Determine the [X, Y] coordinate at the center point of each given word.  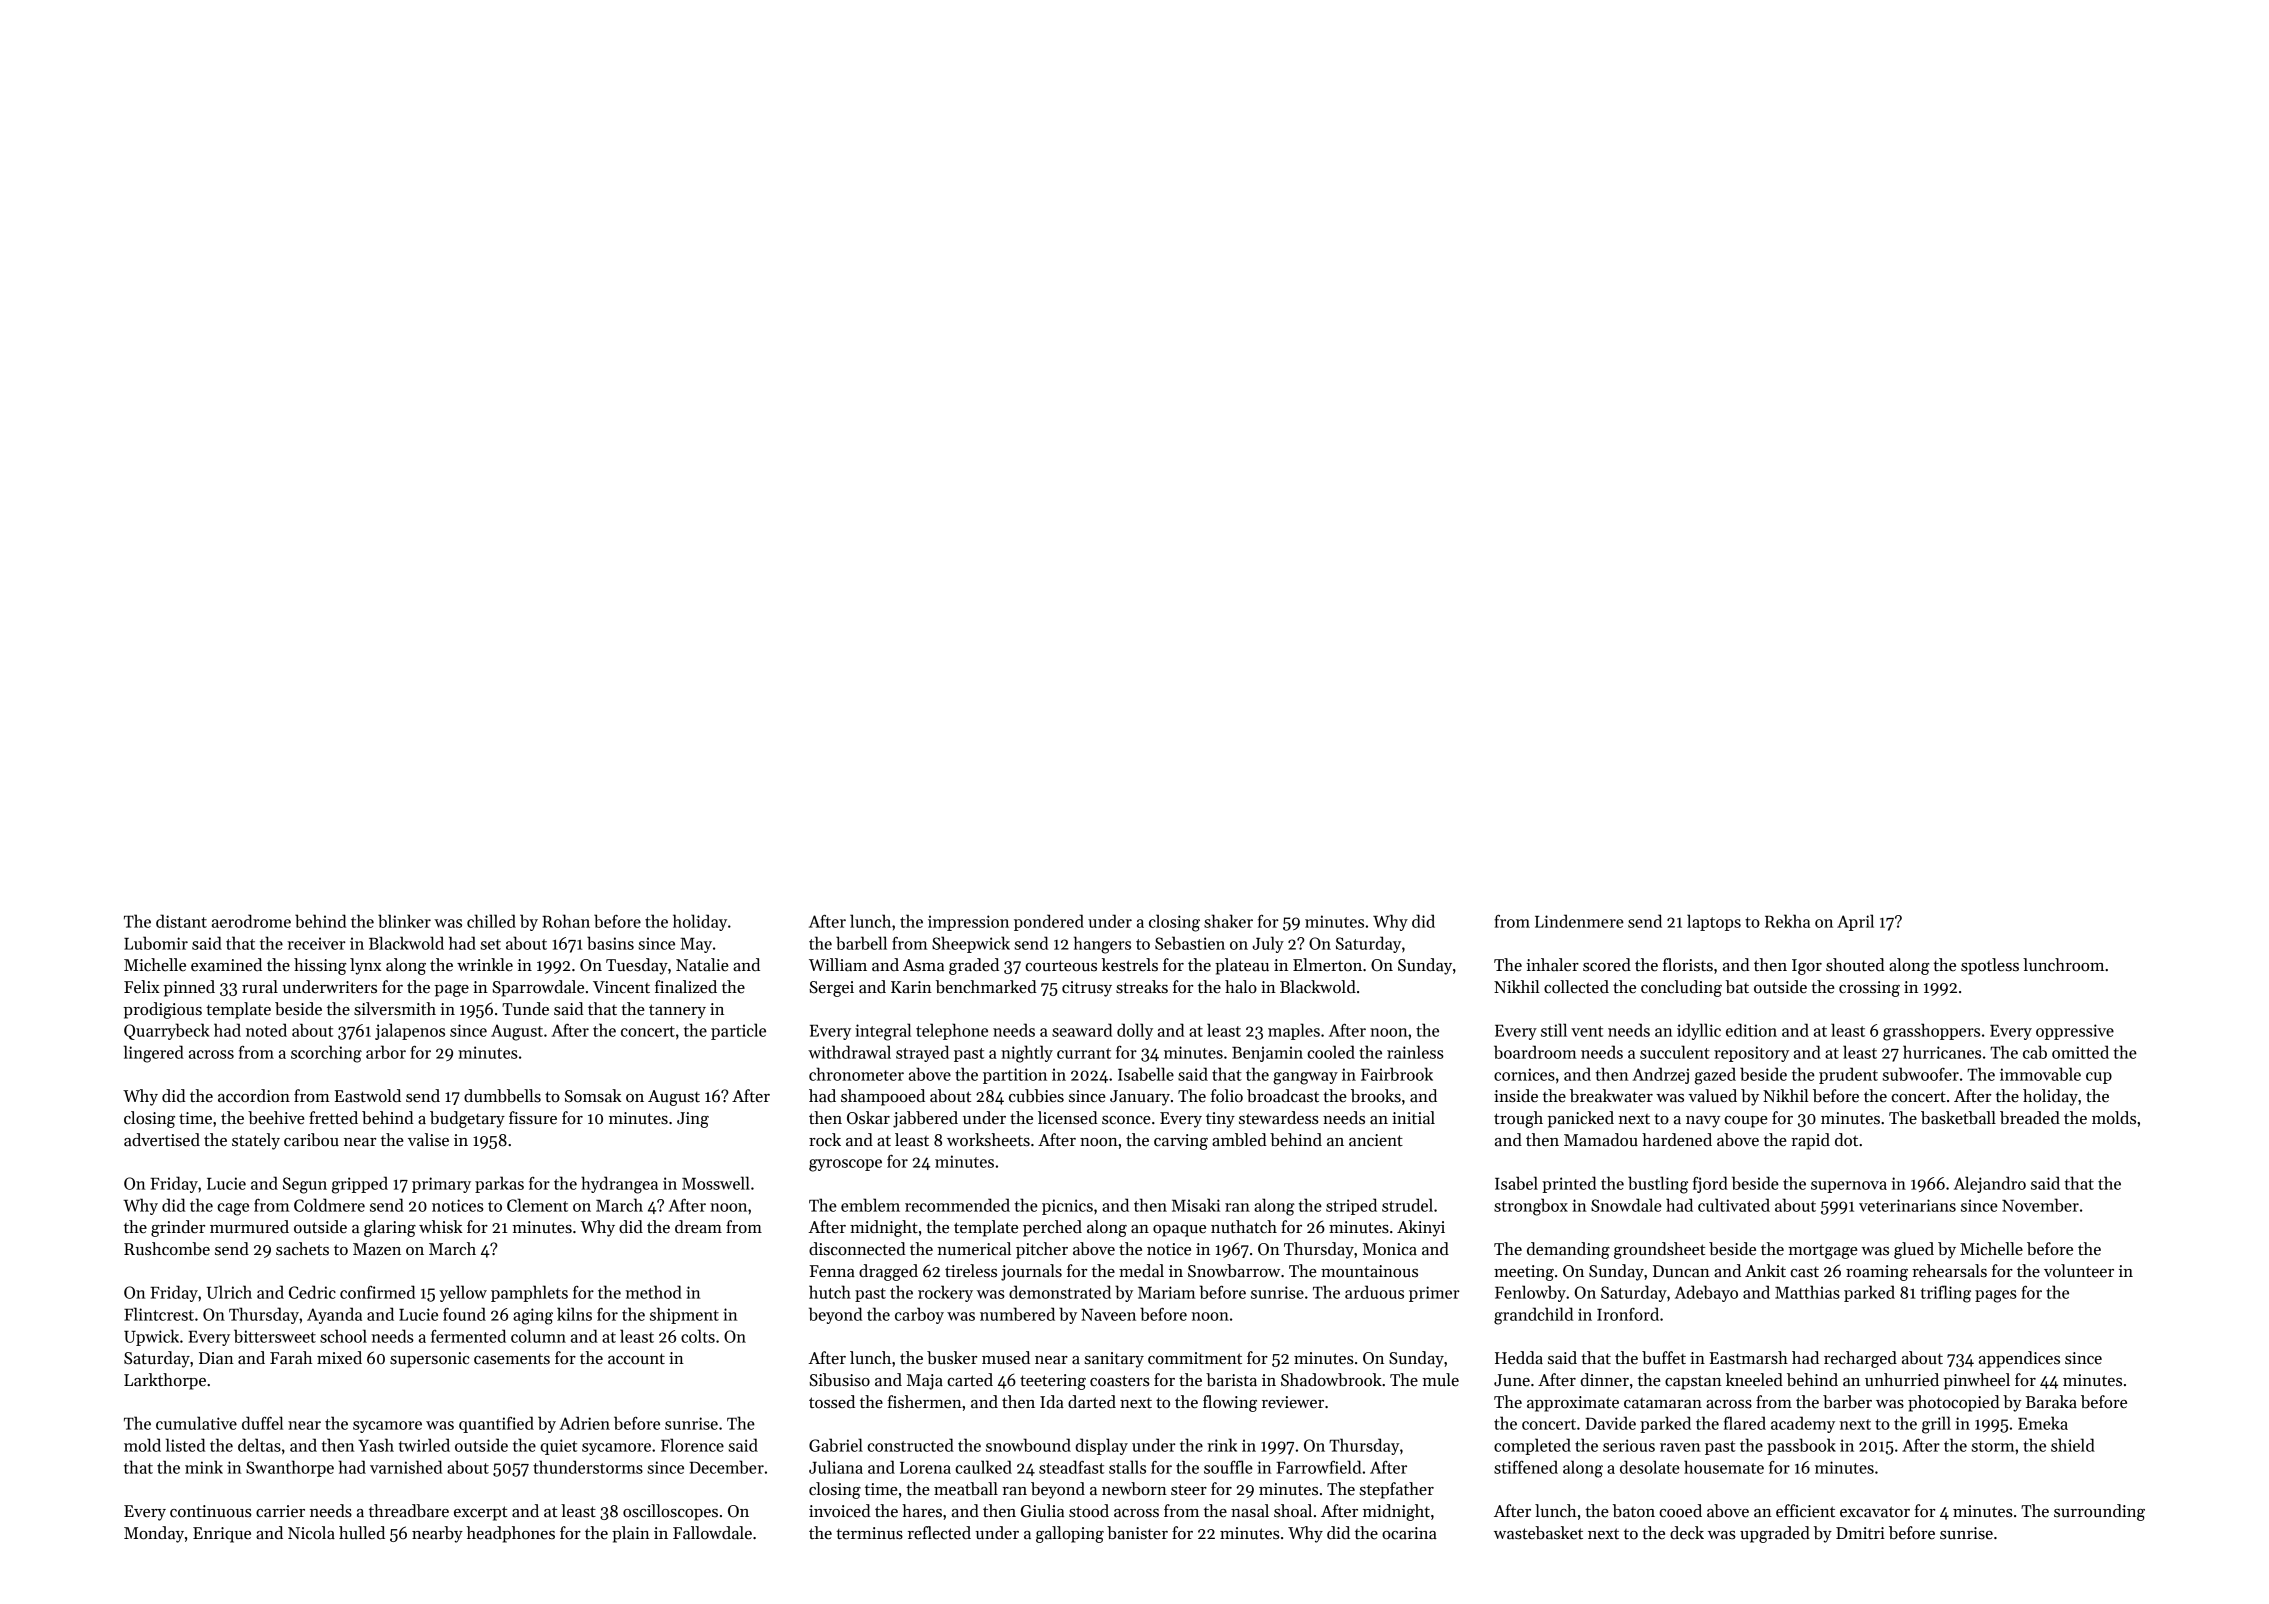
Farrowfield [1318, 1467]
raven [1680, 1447]
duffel [262, 1423]
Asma [923, 965]
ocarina [1409, 1533]
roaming [1877, 1273]
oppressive [2075, 1032]
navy [1703, 1122]
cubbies [1036, 1096]
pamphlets [529, 1293]
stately [256, 1141]
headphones [511, 1534]
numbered [1017, 1314]
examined [226, 965]
